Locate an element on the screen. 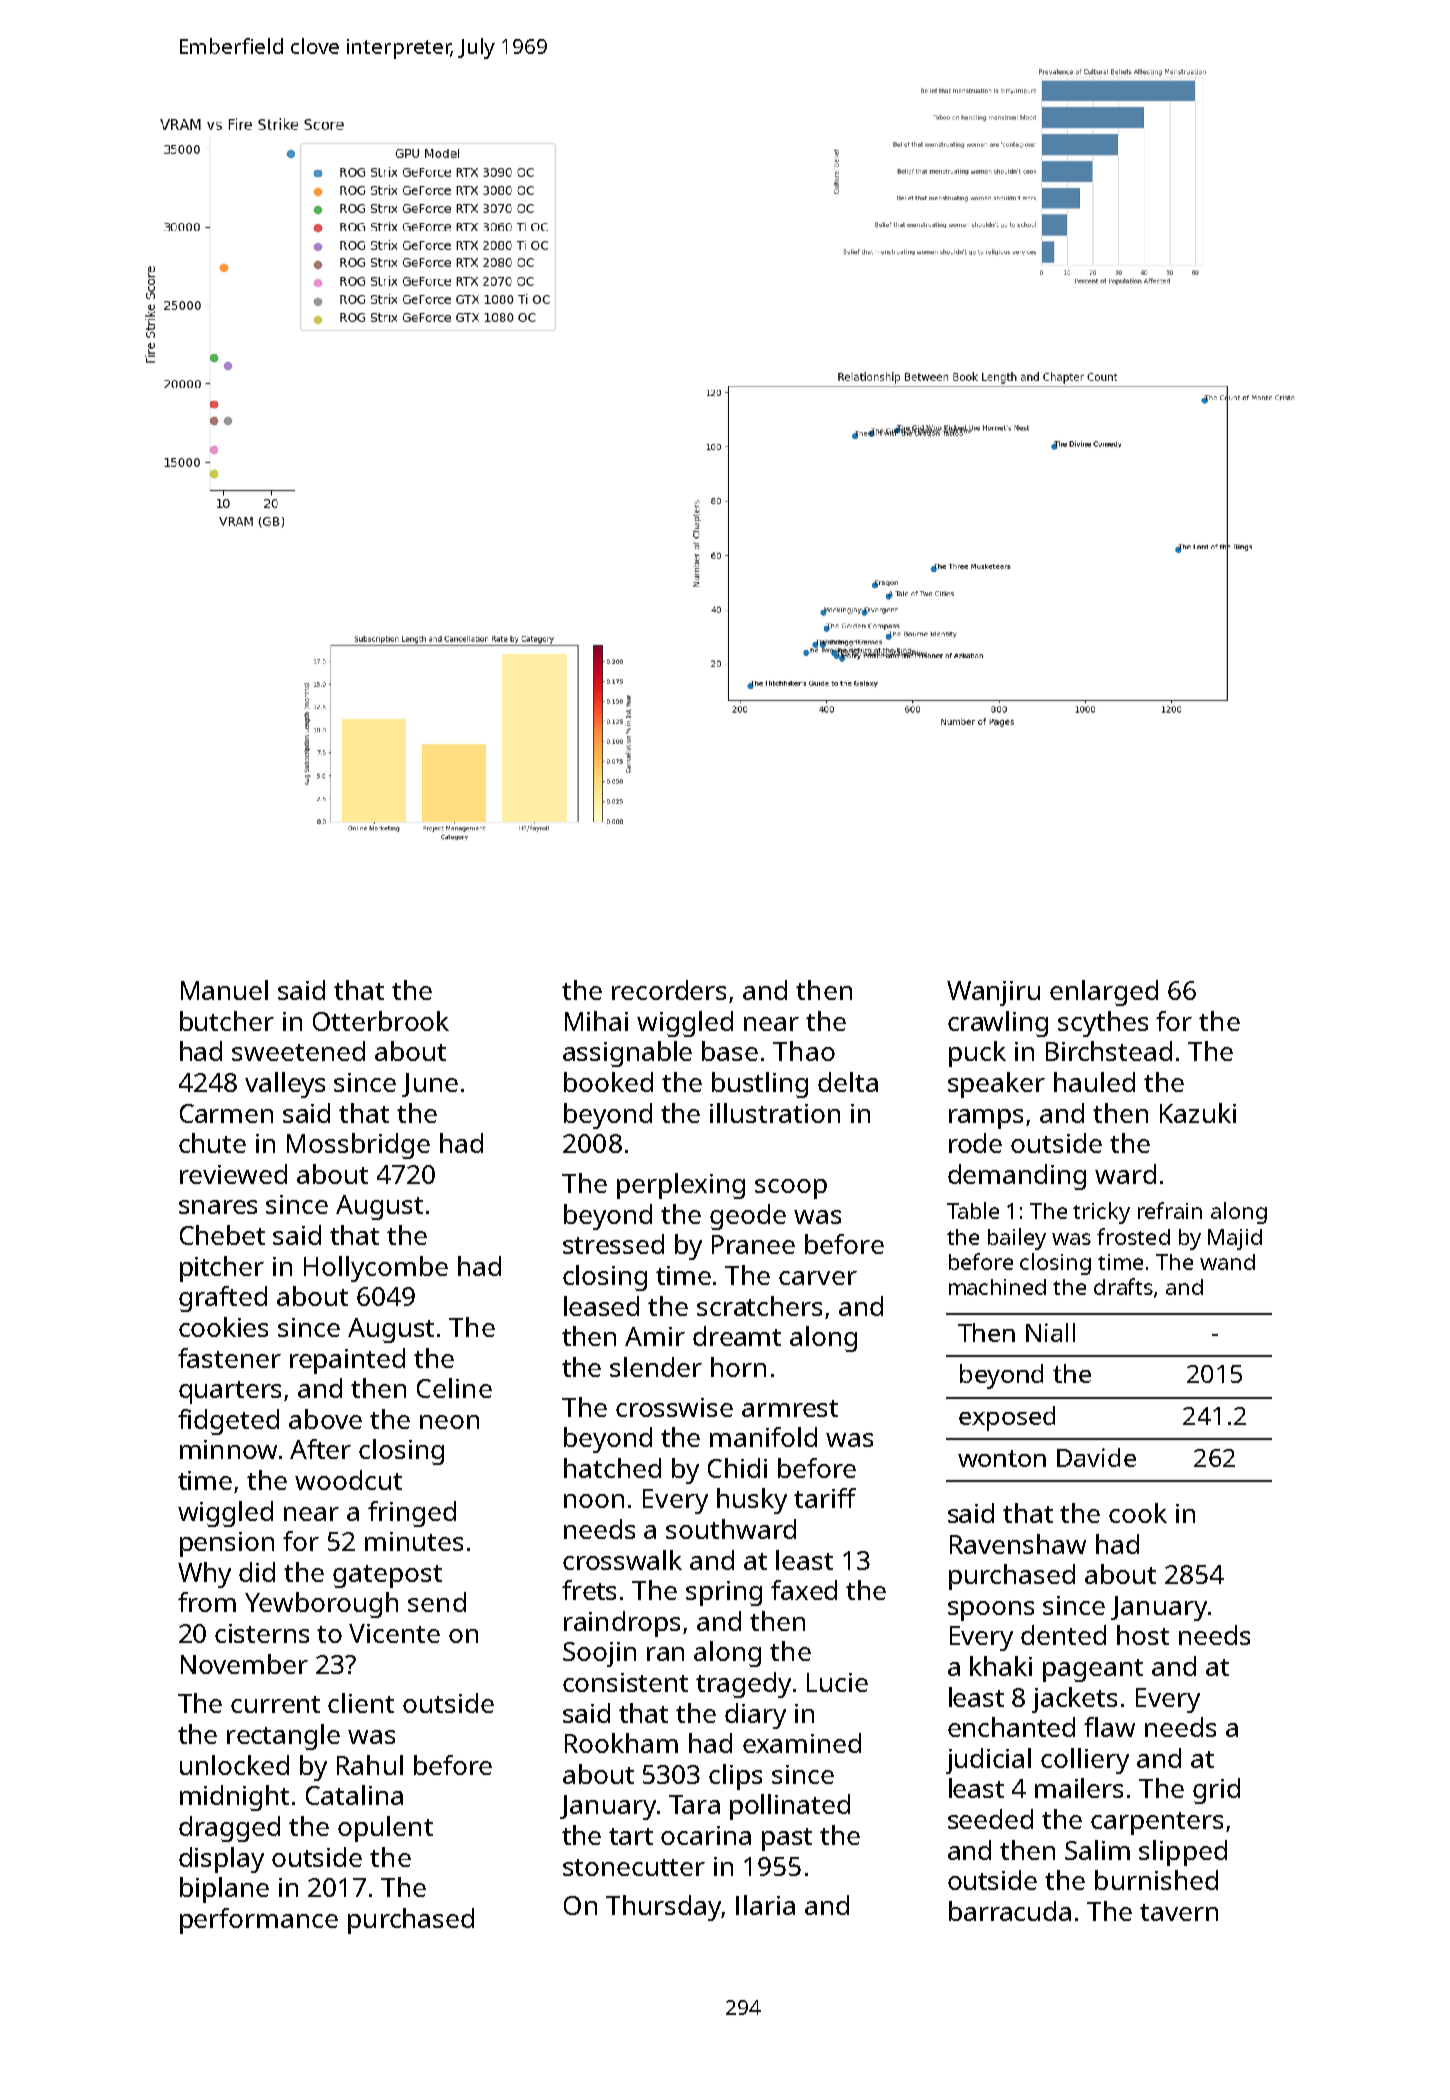  midnight is located at coordinates (234, 1798).
